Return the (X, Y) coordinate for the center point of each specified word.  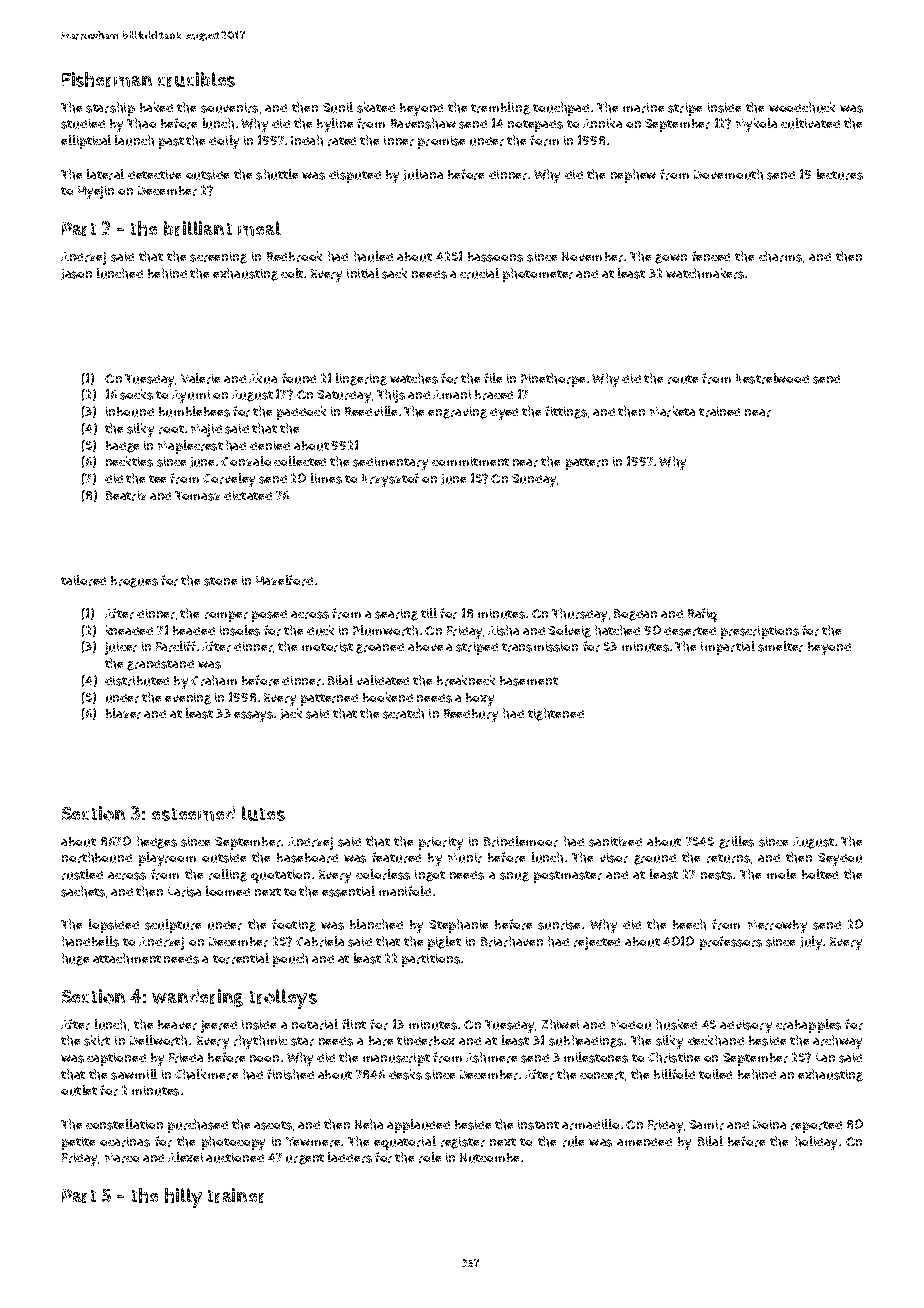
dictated (248, 495)
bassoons (495, 257)
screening (218, 258)
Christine (674, 1057)
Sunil (338, 107)
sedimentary (390, 463)
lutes (263, 813)
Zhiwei (560, 1024)
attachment (127, 958)
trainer (236, 1195)
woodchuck (802, 107)
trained (719, 412)
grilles (736, 842)
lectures (840, 174)
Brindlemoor (521, 841)
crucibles (196, 79)
